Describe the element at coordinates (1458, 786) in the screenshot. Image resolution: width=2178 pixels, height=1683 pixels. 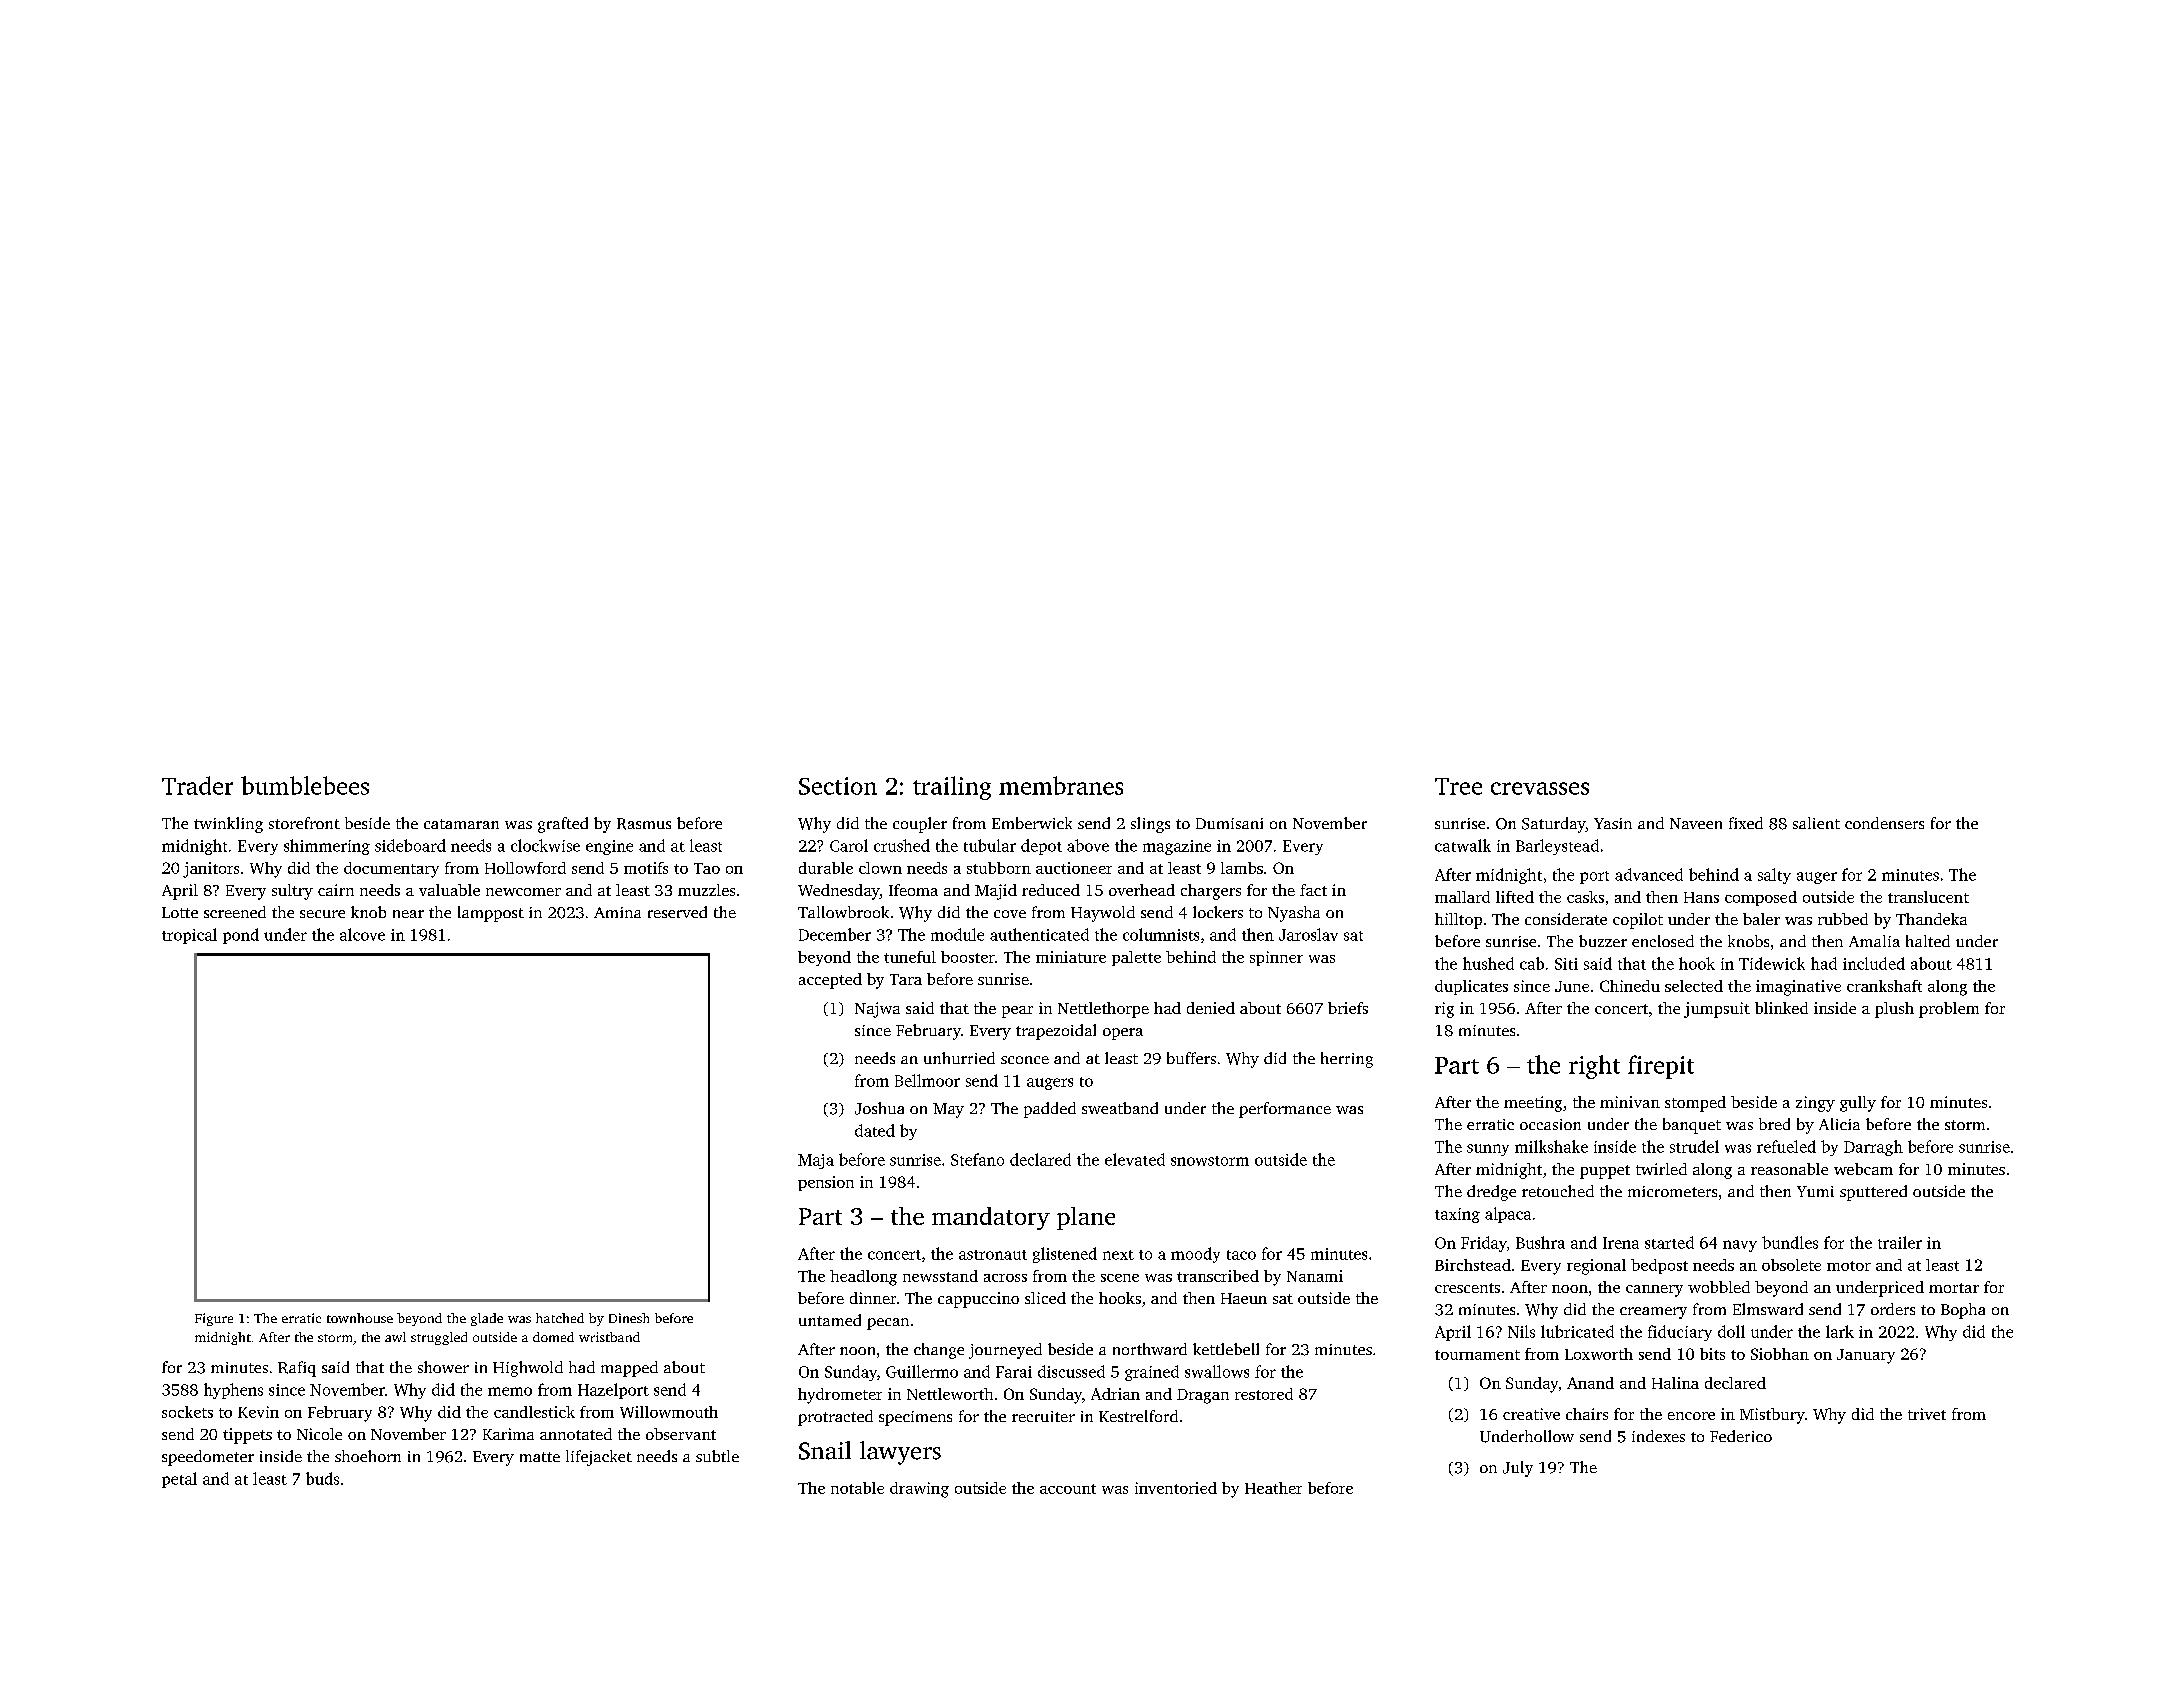
I see `Tree` at that location.
